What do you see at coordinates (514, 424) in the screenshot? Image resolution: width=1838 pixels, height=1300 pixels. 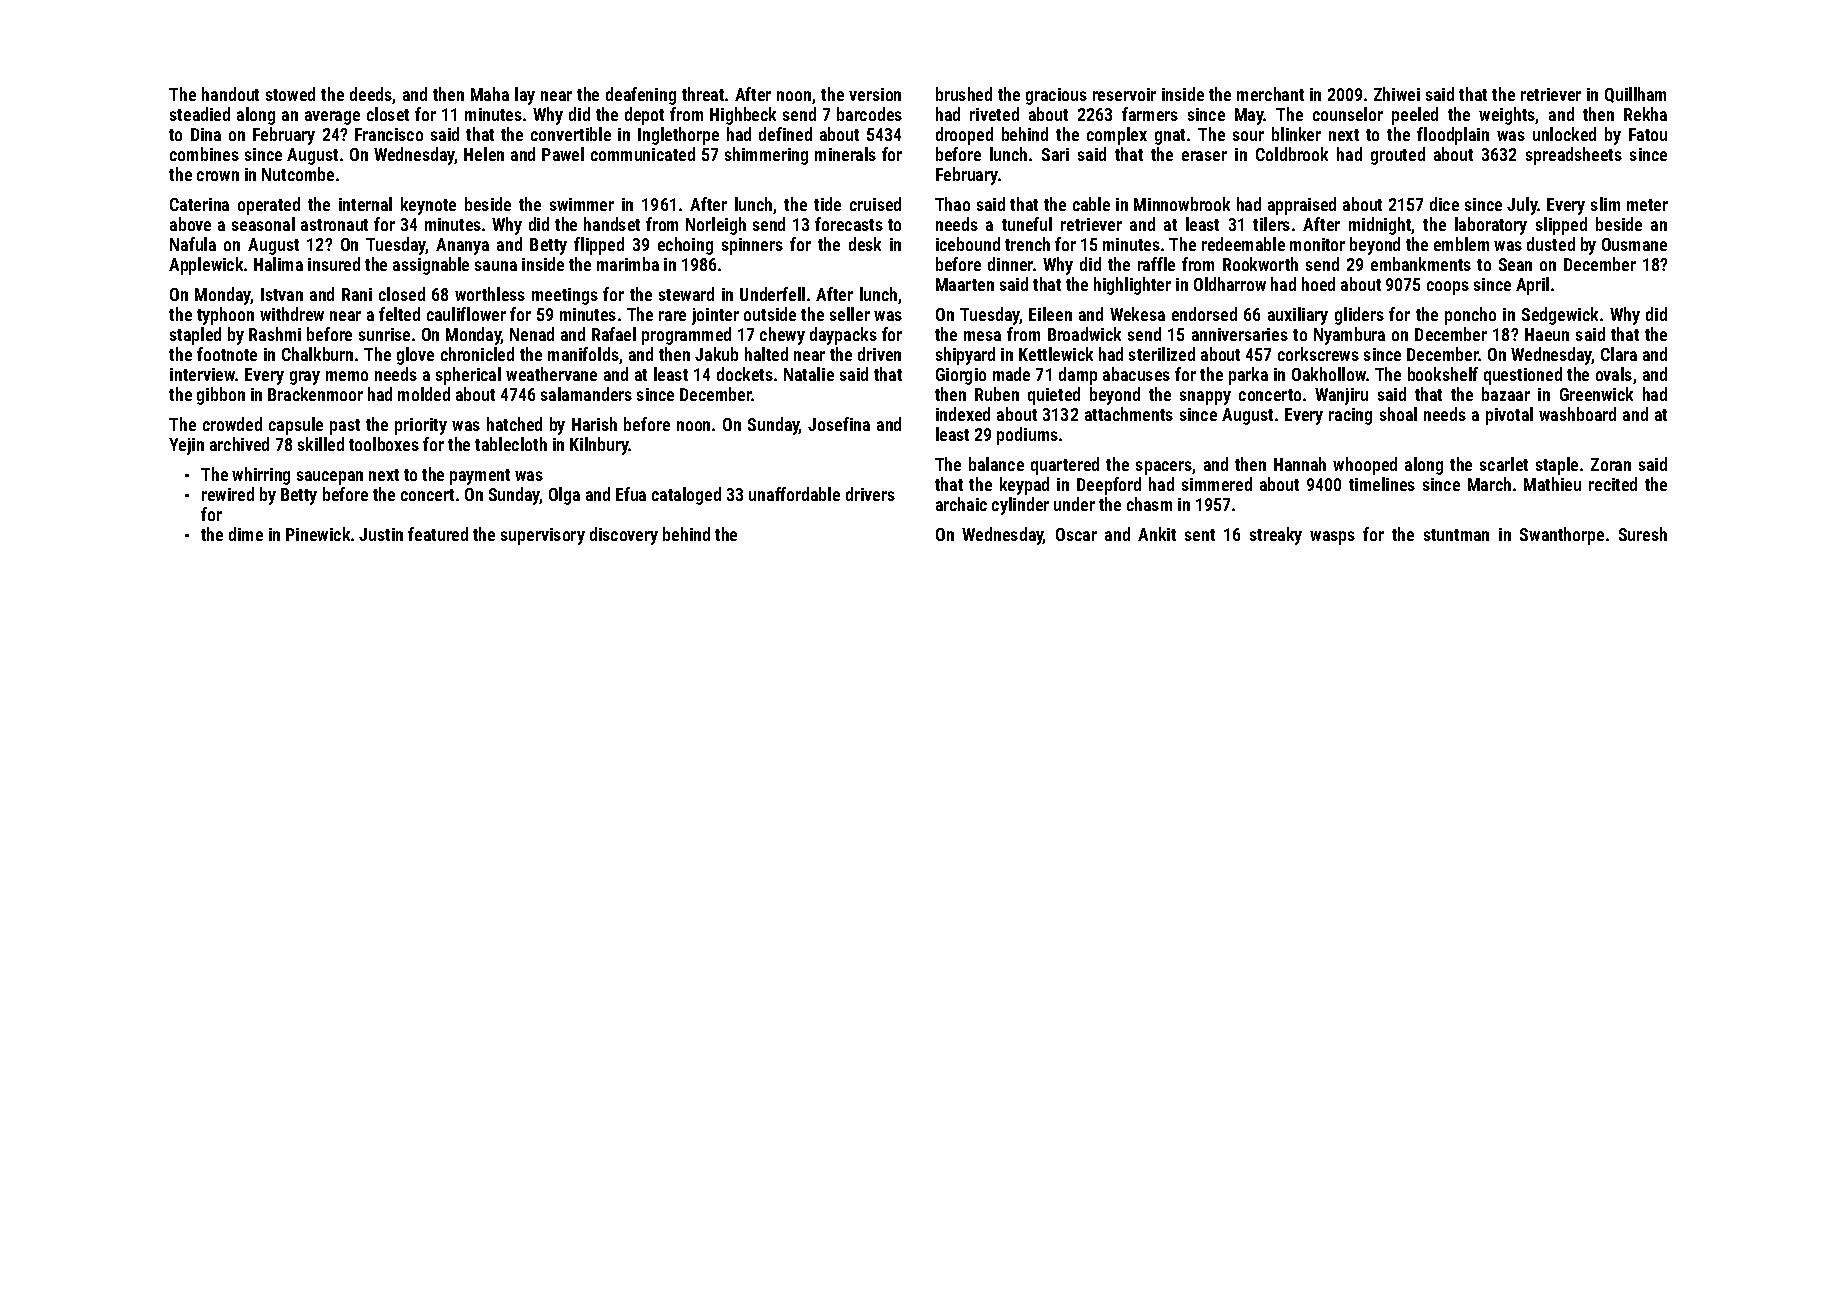 I see `hatched` at bounding box center [514, 424].
